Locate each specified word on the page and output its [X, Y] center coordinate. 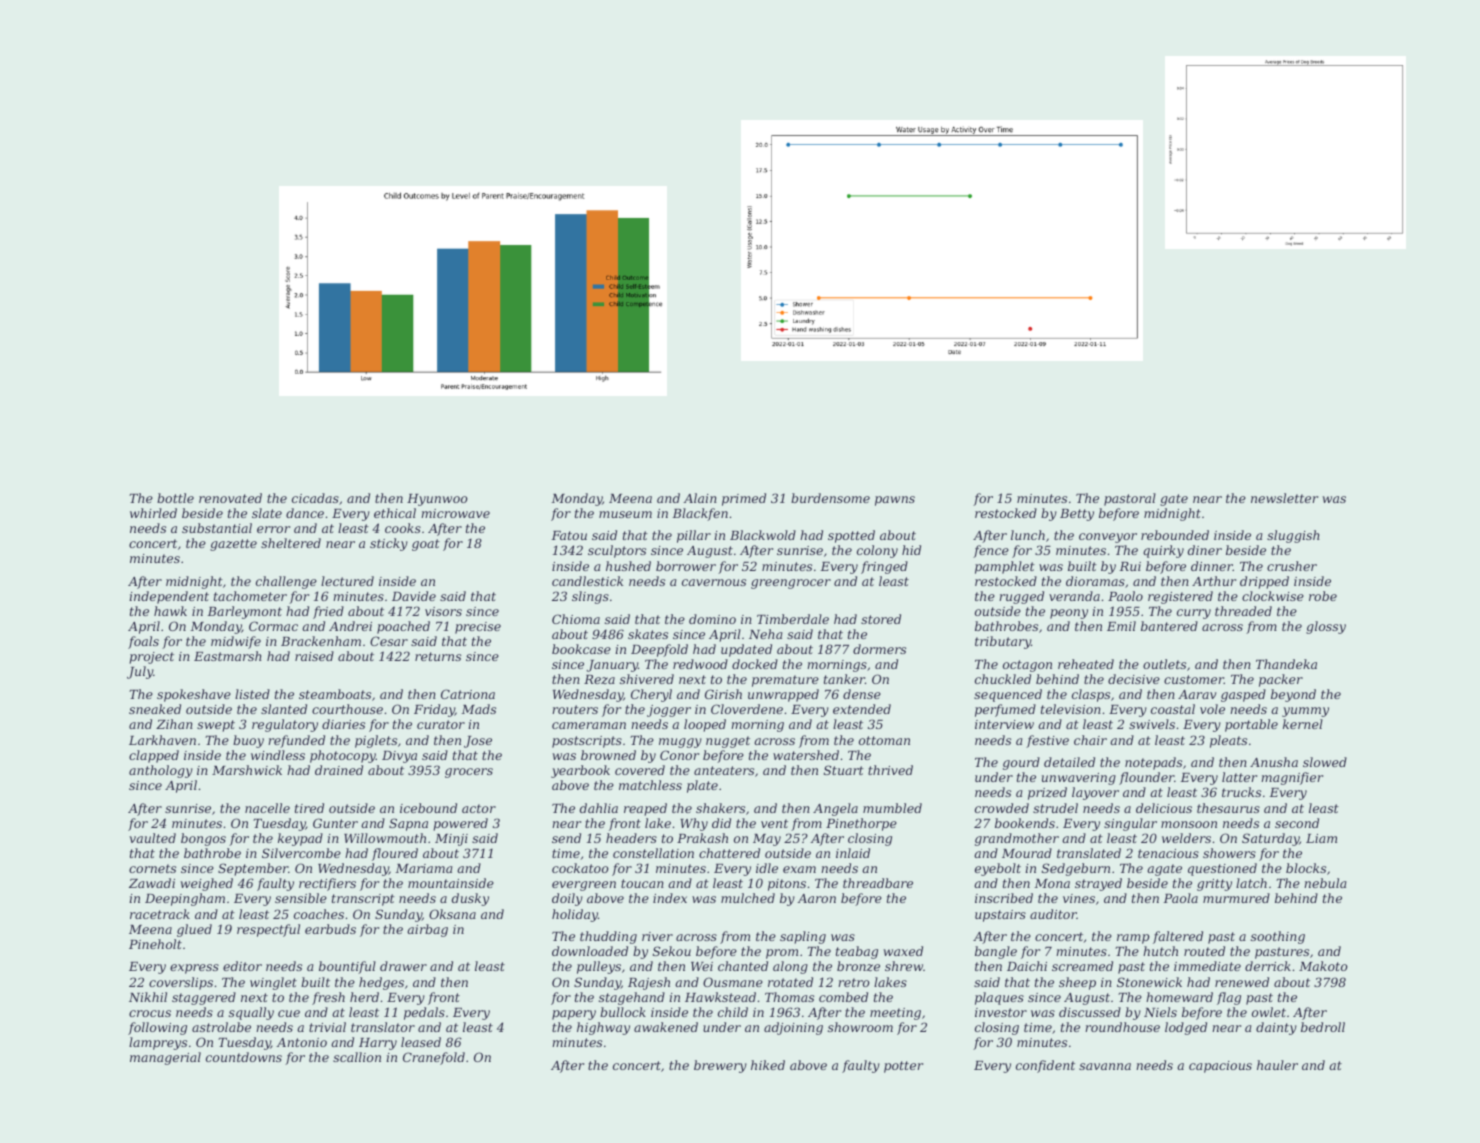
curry [1194, 614]
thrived [890, 770]
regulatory [285, 725]
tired [309, 808]
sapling [803, 937]
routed [1204, 951]
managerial [165, 1058]
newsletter [1284, 498]
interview [1004, 724]
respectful [268, 930]
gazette [233, 545]
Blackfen [700, 514]
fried [328, 612]
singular [1130, 824]
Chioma [576, 619]
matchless [650, 785]
